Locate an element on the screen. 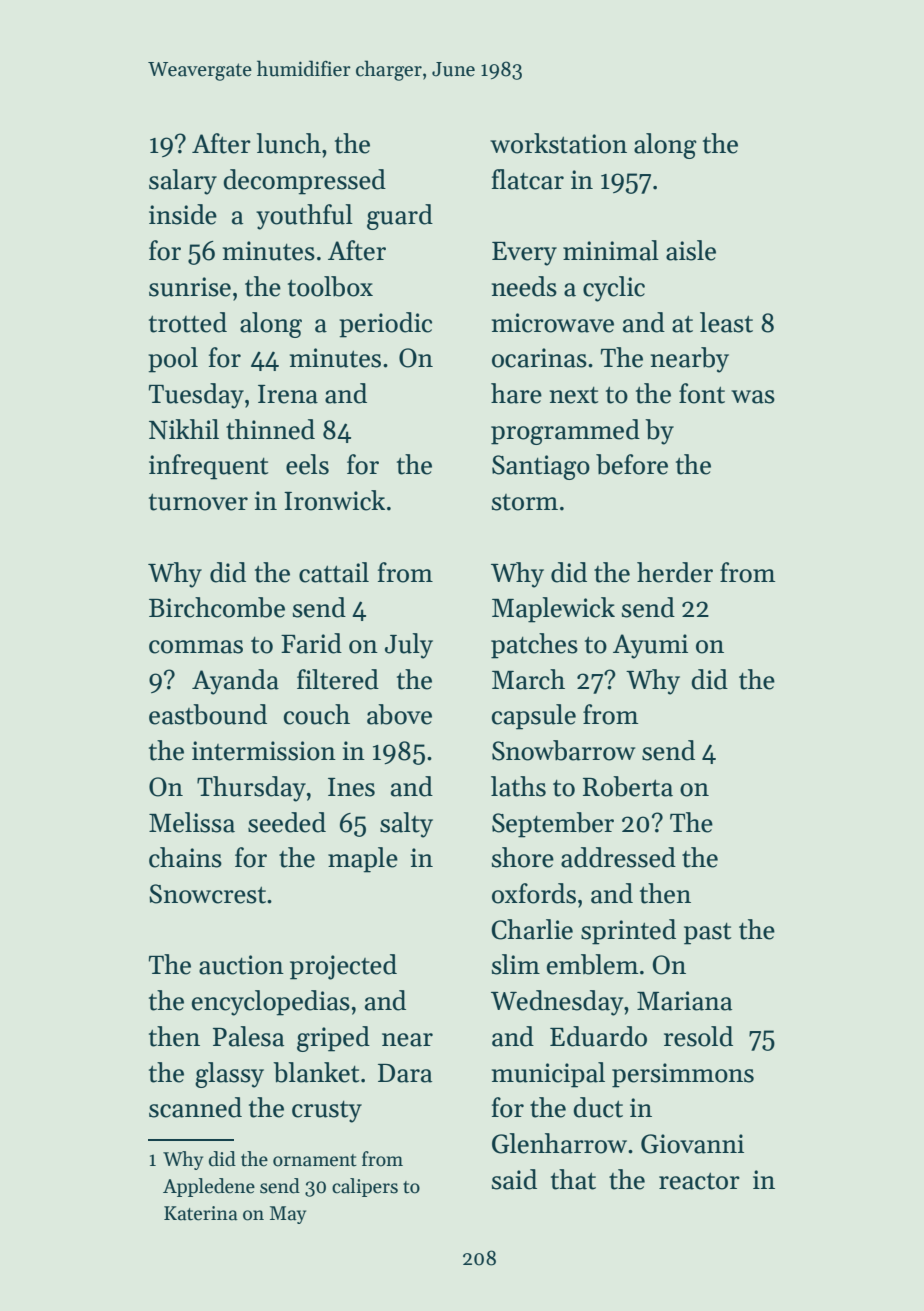 This screenshot has height=1311, width=924. Santiago is located at coordinates (541, 467).
